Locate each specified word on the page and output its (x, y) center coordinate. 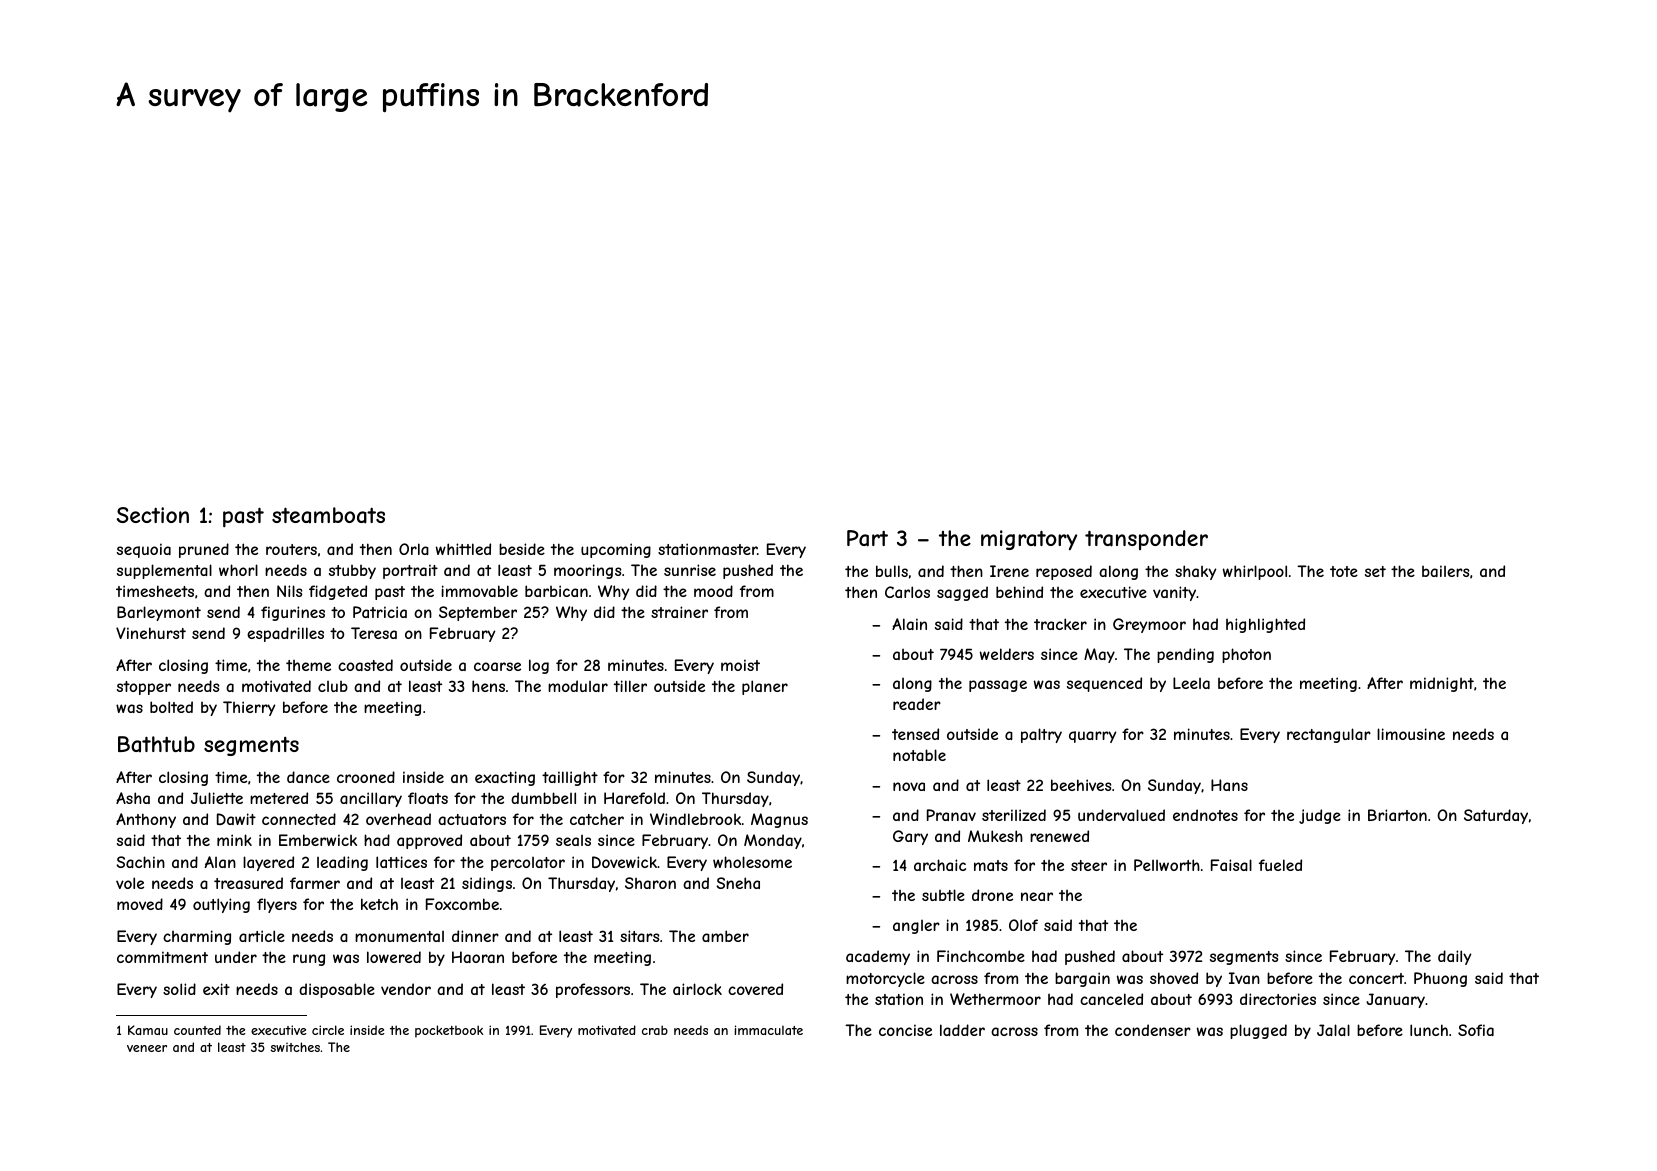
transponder (1146, 540)
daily (1455, 957)
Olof (1023, 925)
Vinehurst (151, 633)
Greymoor (1149, 625)
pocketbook (449, 1031)
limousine (1411, 734)
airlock (697, 989)
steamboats (328, 515)
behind (1019, 592)
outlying (221, 905)
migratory (1029, 540)
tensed (915, 734)
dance (308, 777)
